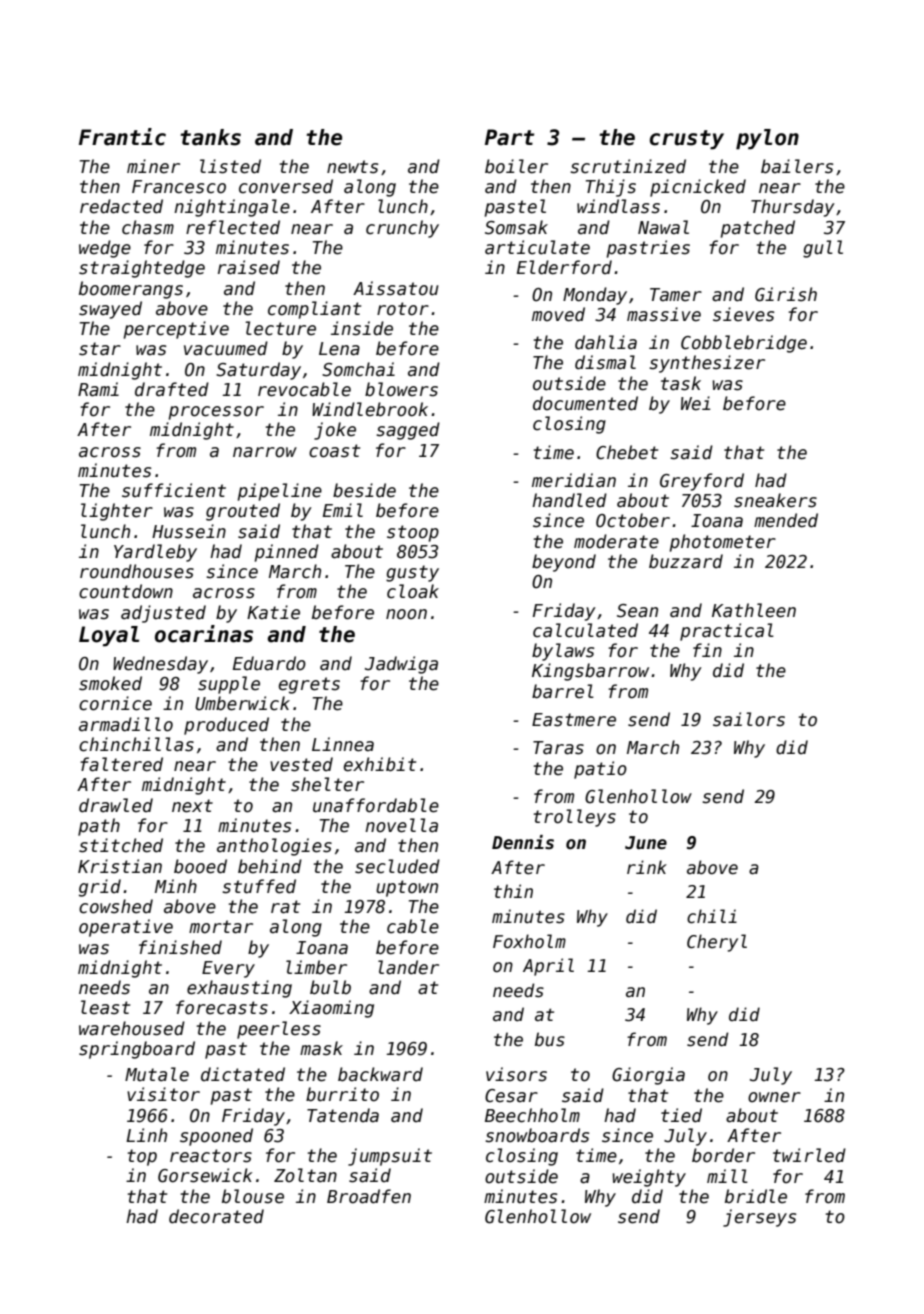 Image resolution: width=924 pixels, height=1314 pixels. I want to click on backward, so click(380, 1074).
